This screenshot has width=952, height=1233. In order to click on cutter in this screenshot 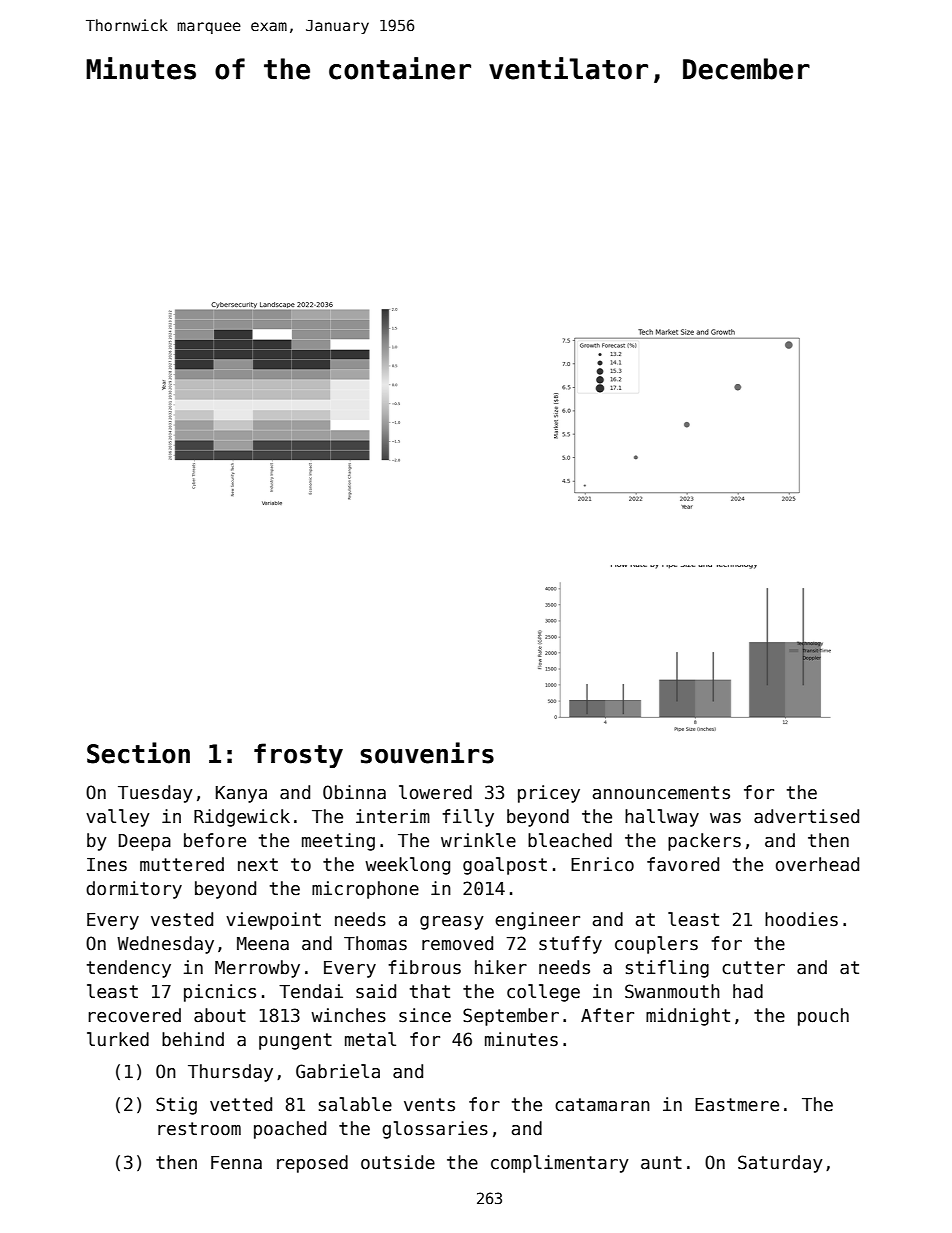, I will do `click(753, 968)`.
